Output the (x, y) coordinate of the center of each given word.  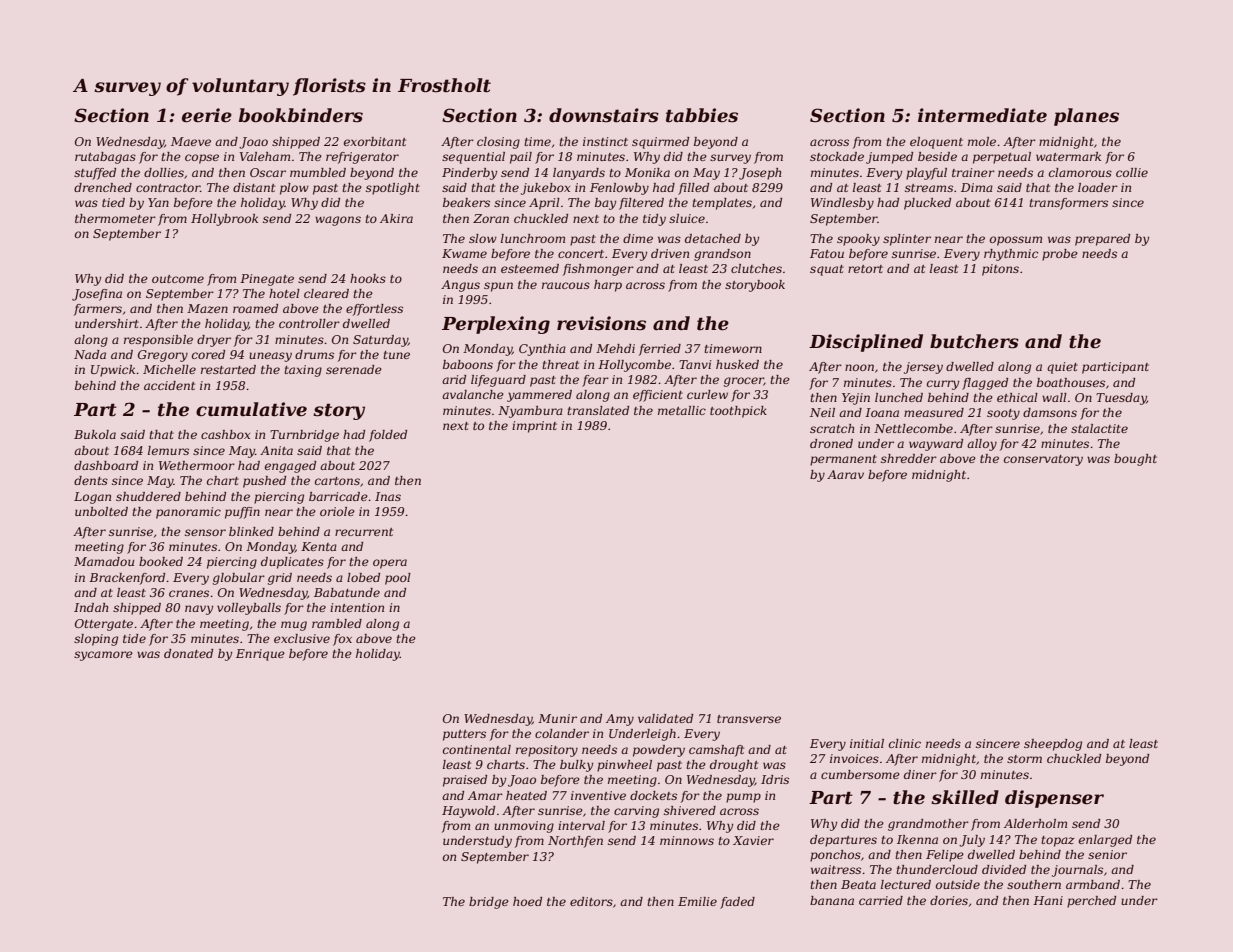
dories (949, 900)
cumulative (251, 409)
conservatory (1043, 460)
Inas (388, 496)
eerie (207, 115)
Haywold (468, 812)
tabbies (702, 115)
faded (737, 903)
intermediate (982, 115)
